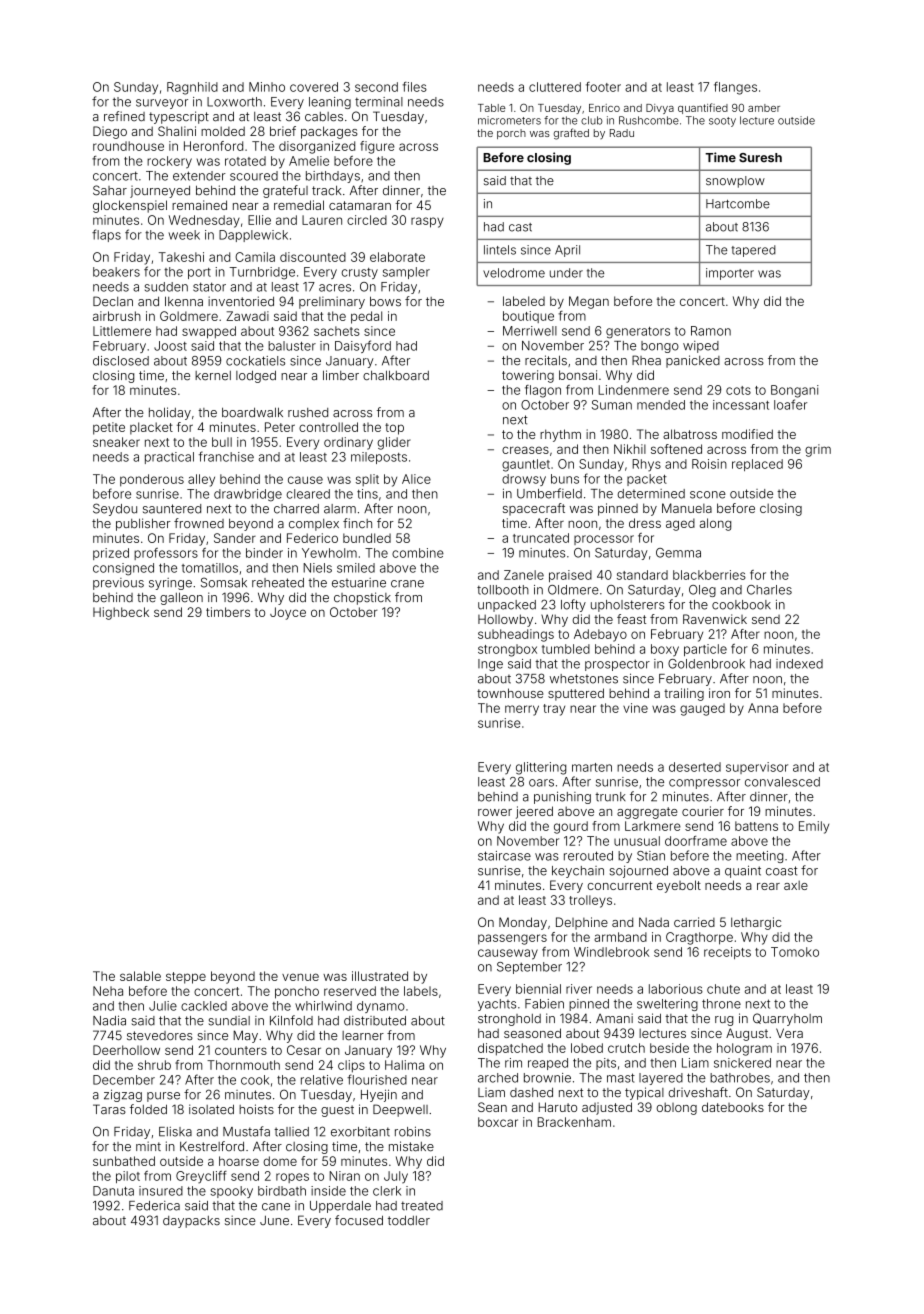 The height and width of the screenshot is (1314, 924). I want to click on raspy, so click(427, 222).
